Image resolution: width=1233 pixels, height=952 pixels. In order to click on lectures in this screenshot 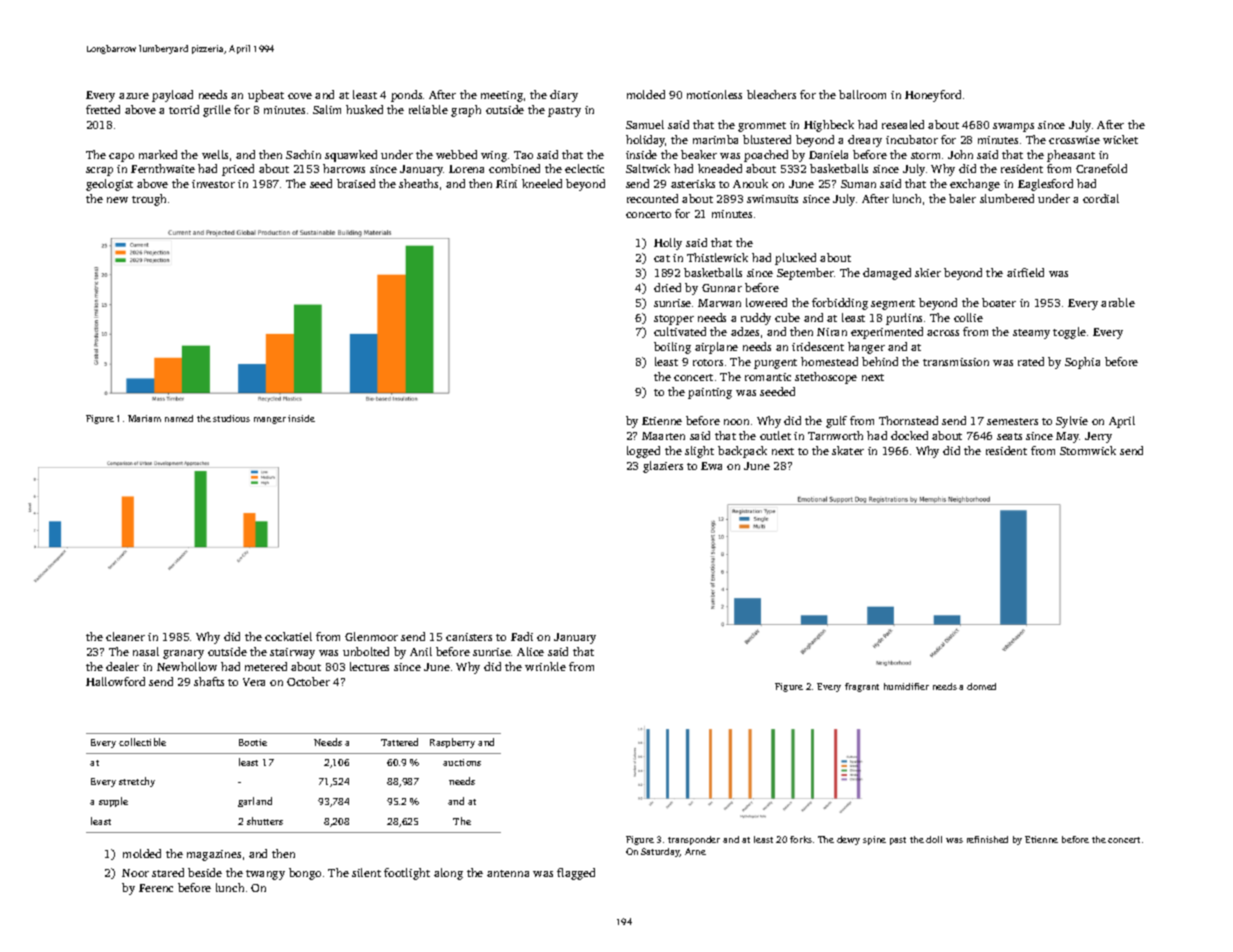, I will do `click(369, 666)`.
